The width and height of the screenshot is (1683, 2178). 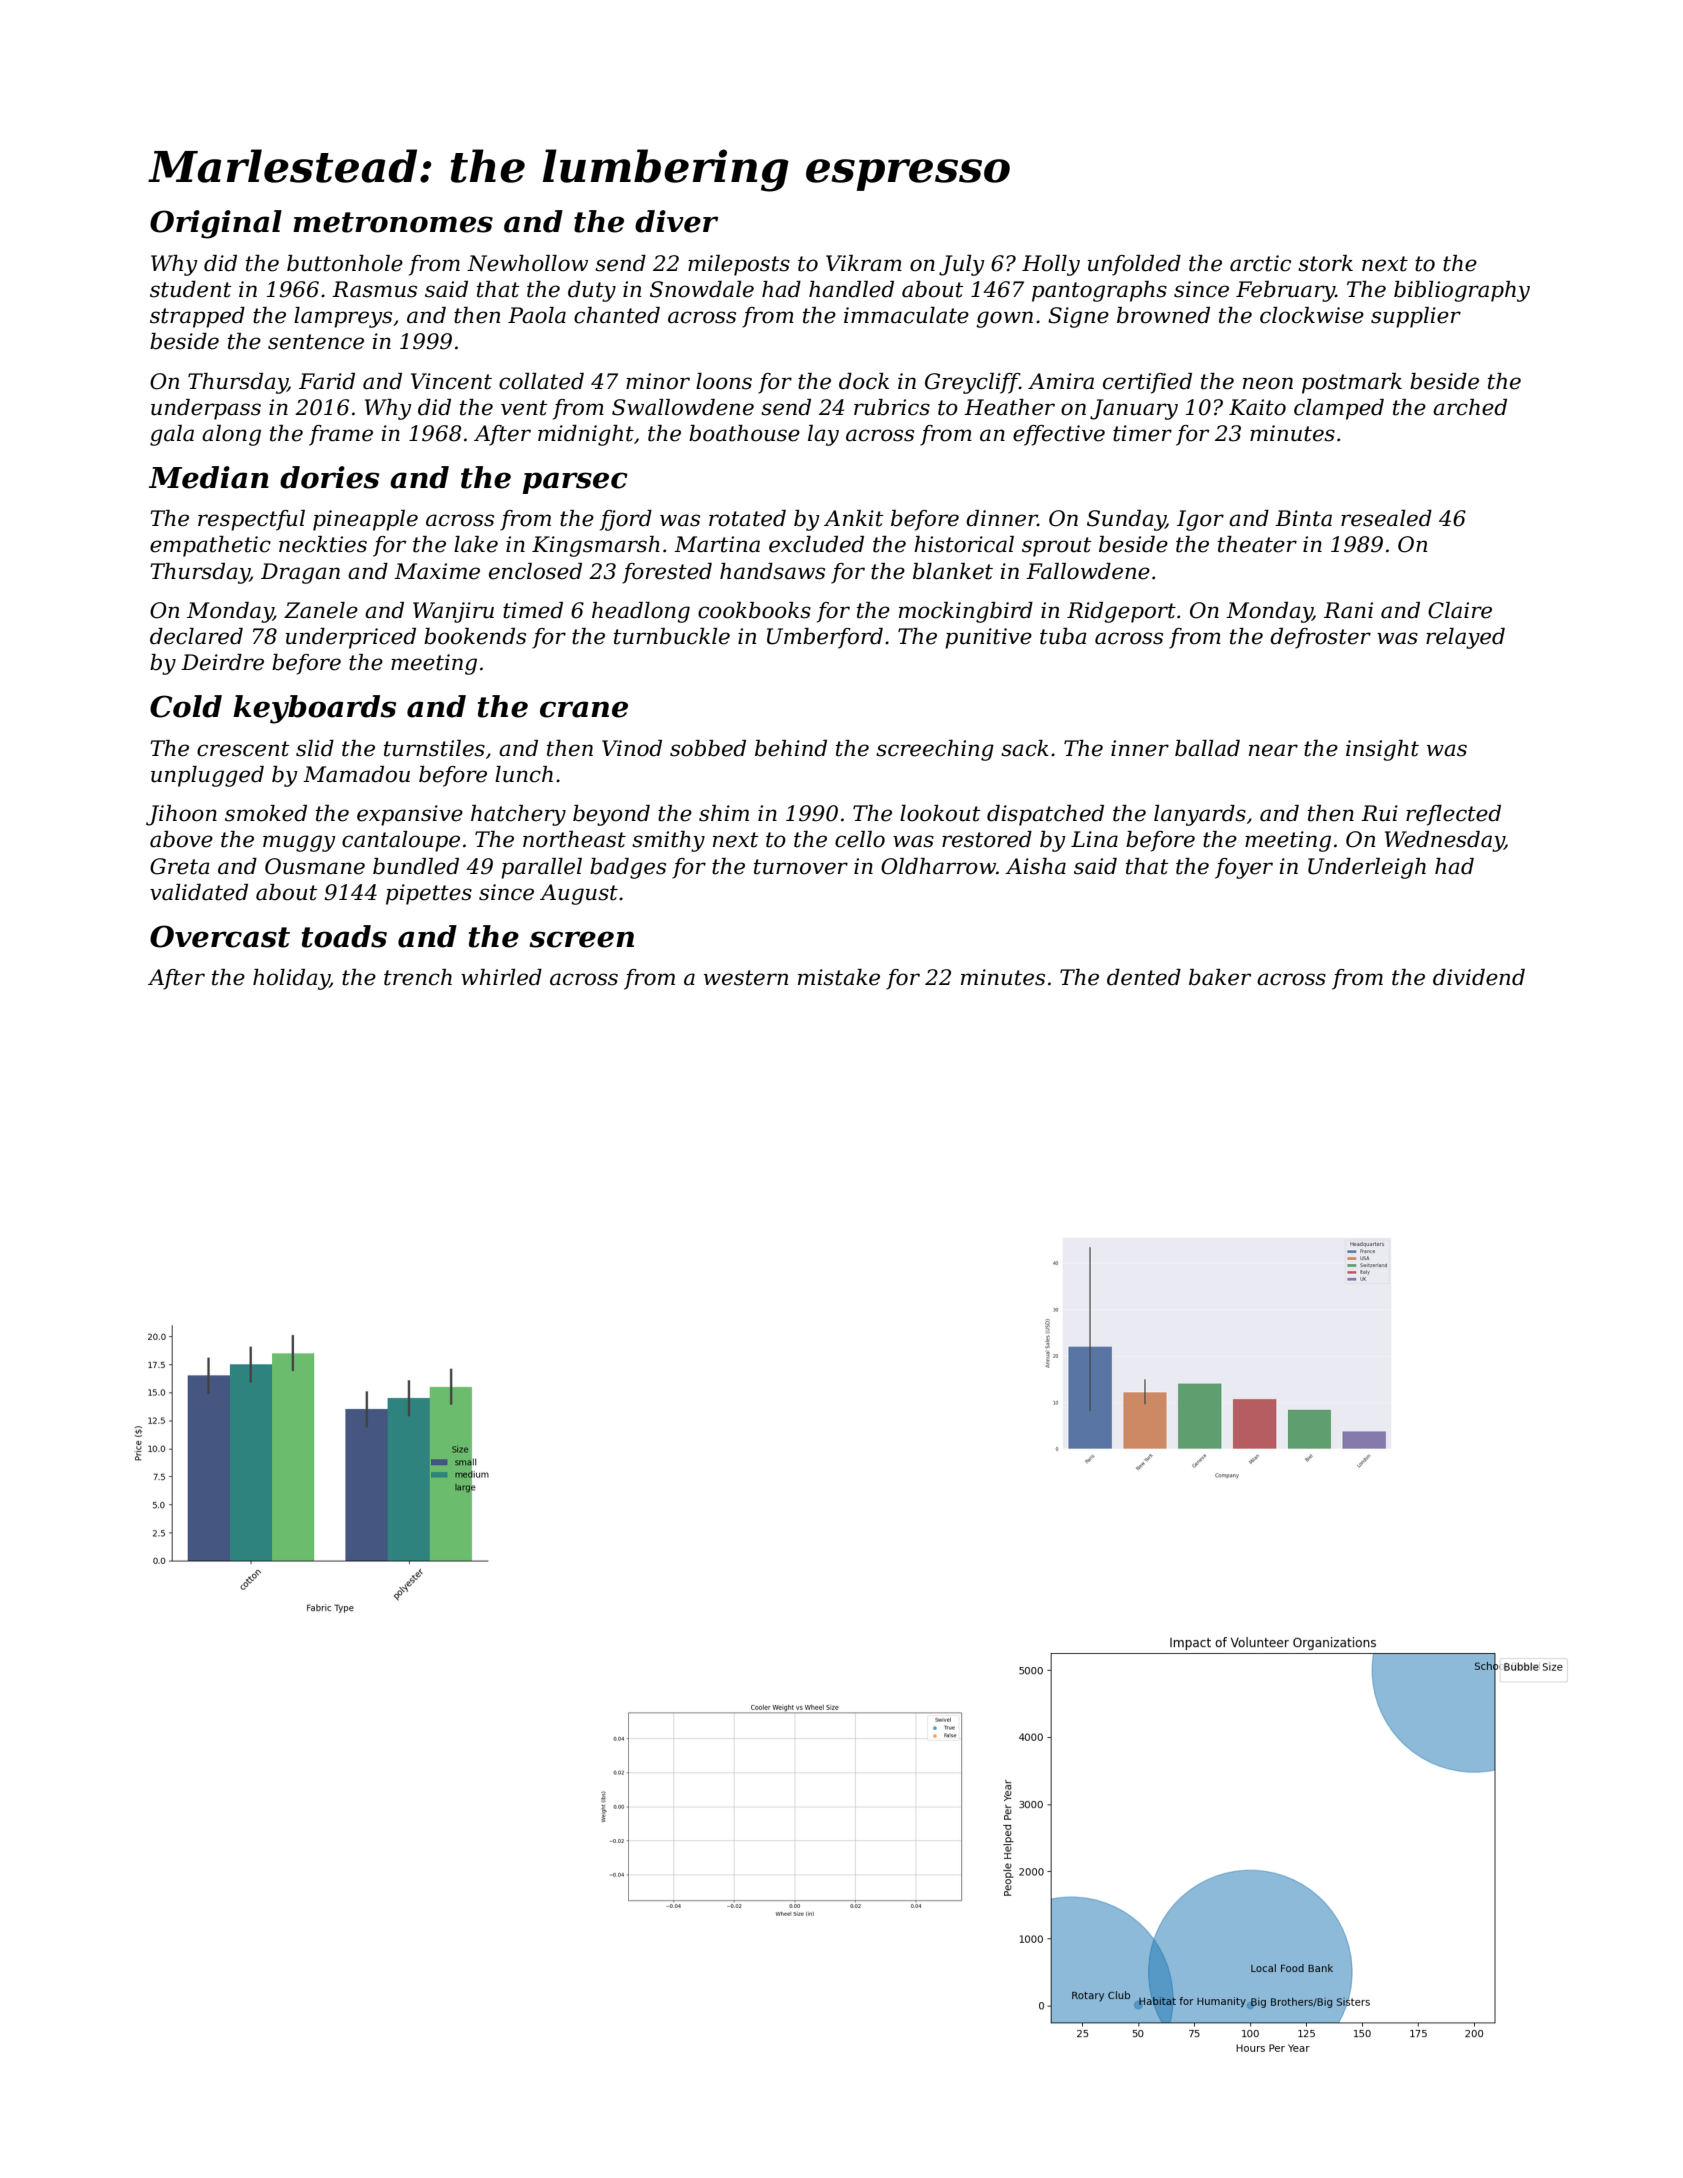 I want to click on whirled, so click(x=501, y=977).
